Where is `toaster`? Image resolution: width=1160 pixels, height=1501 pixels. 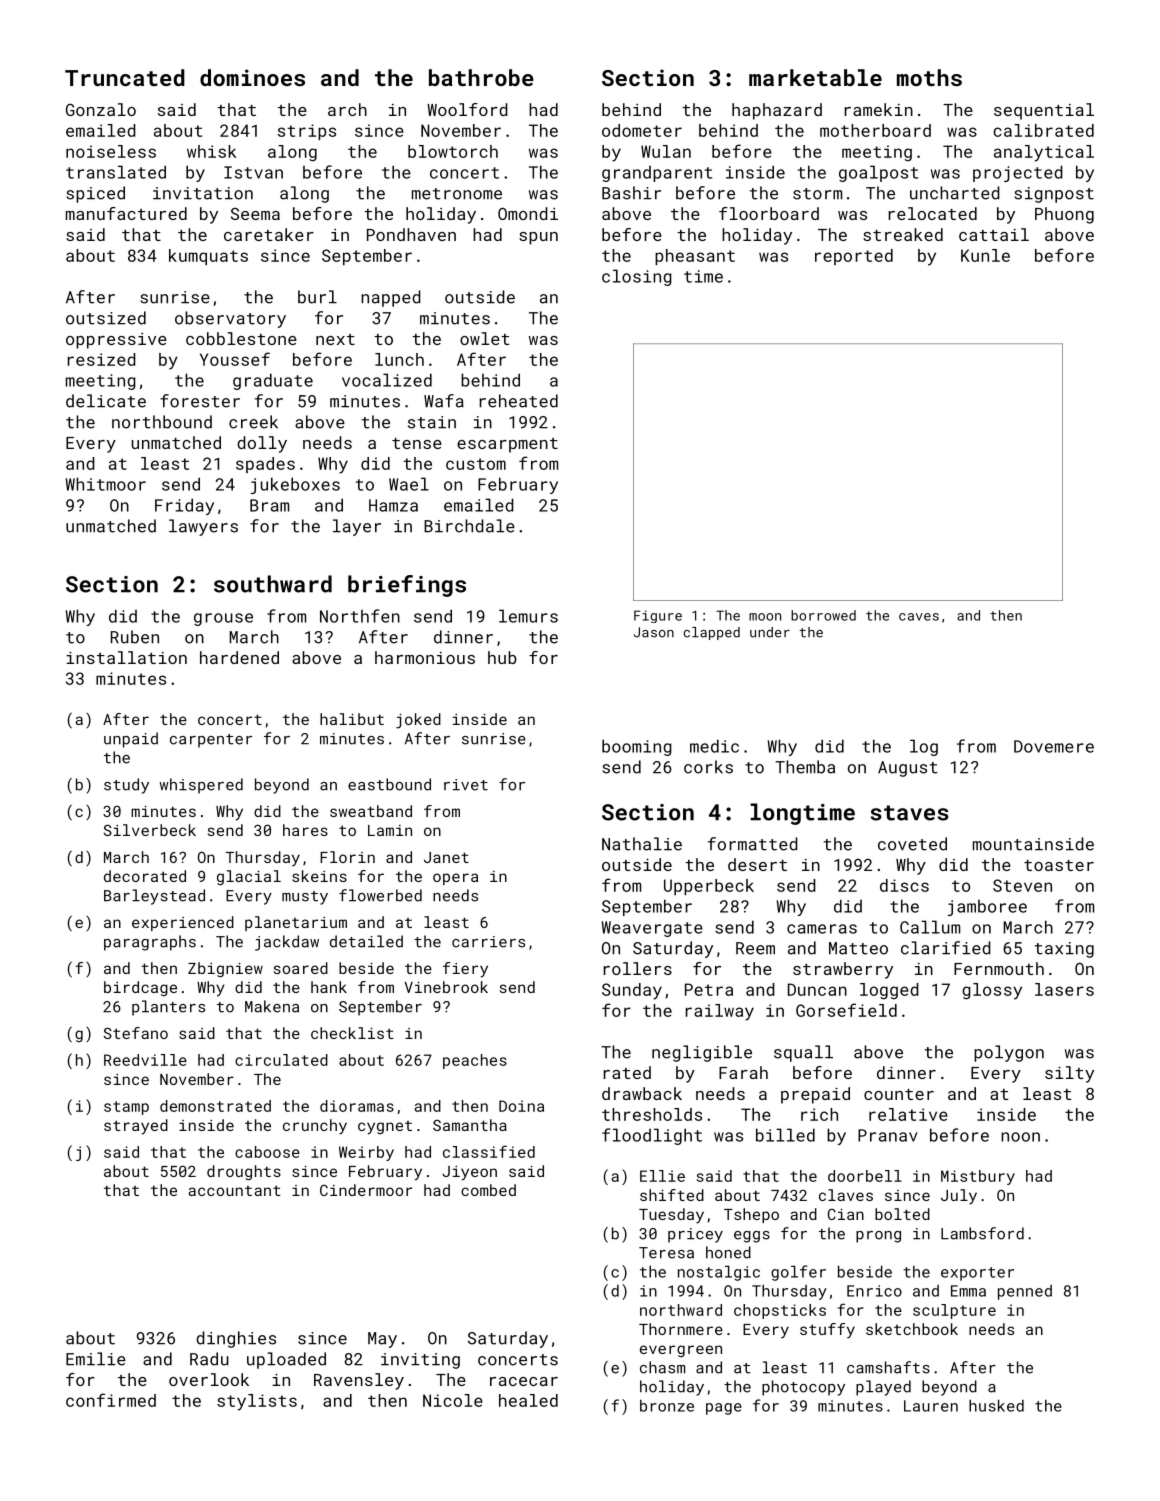 toaster is located at coordinates (1059, 865).
